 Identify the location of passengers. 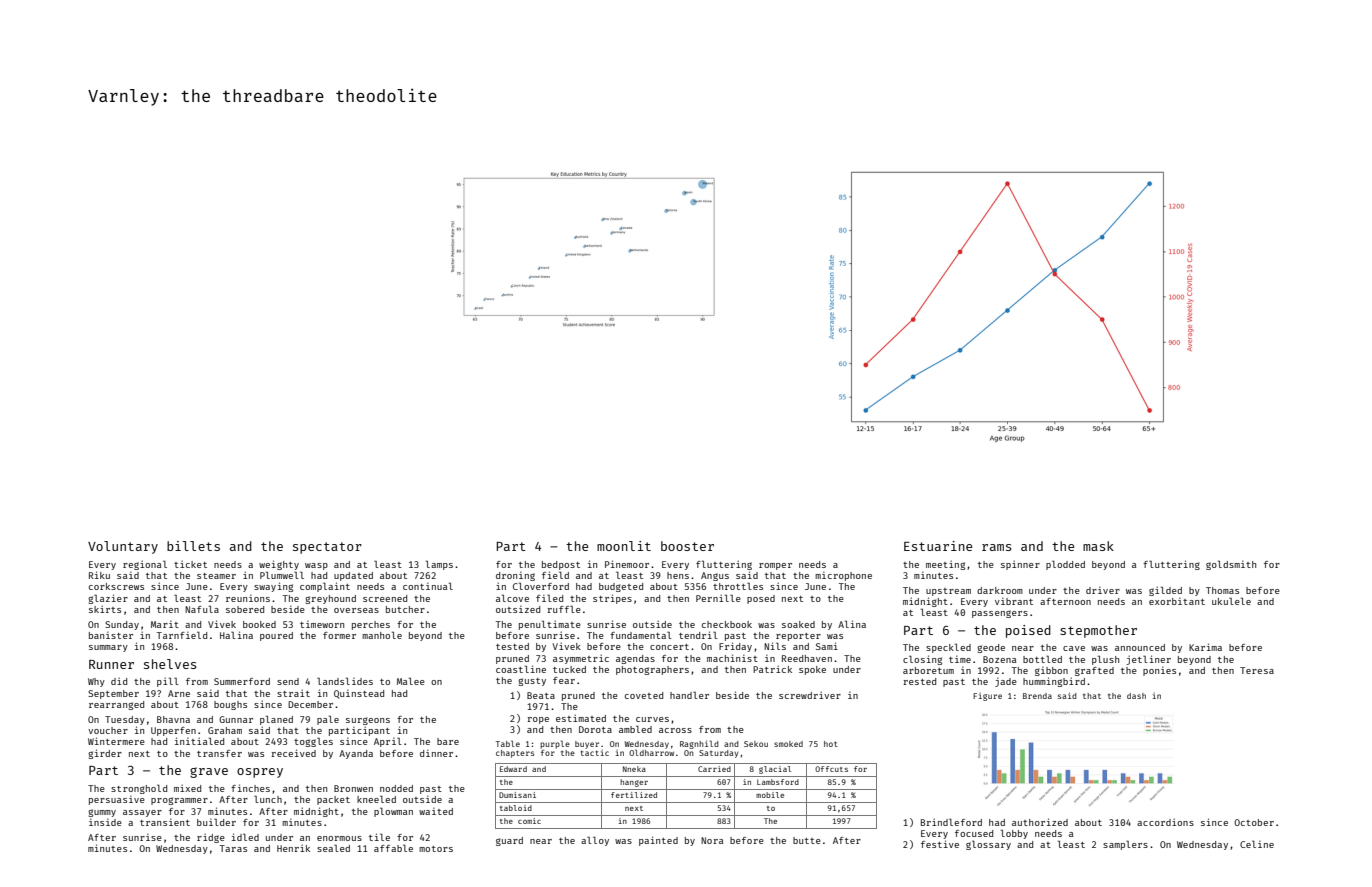
(1000, 614).
